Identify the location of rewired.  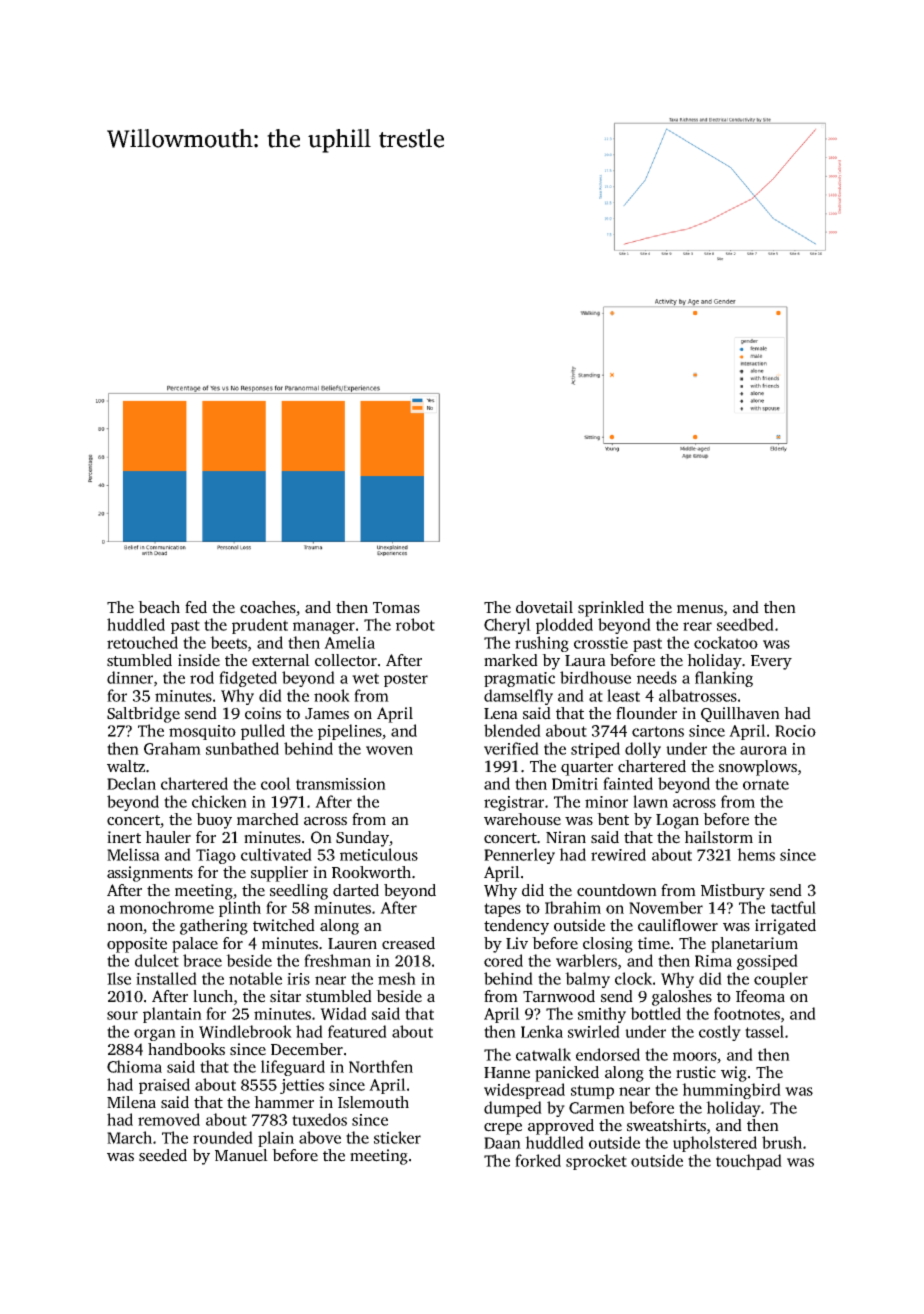
(618, 854).
